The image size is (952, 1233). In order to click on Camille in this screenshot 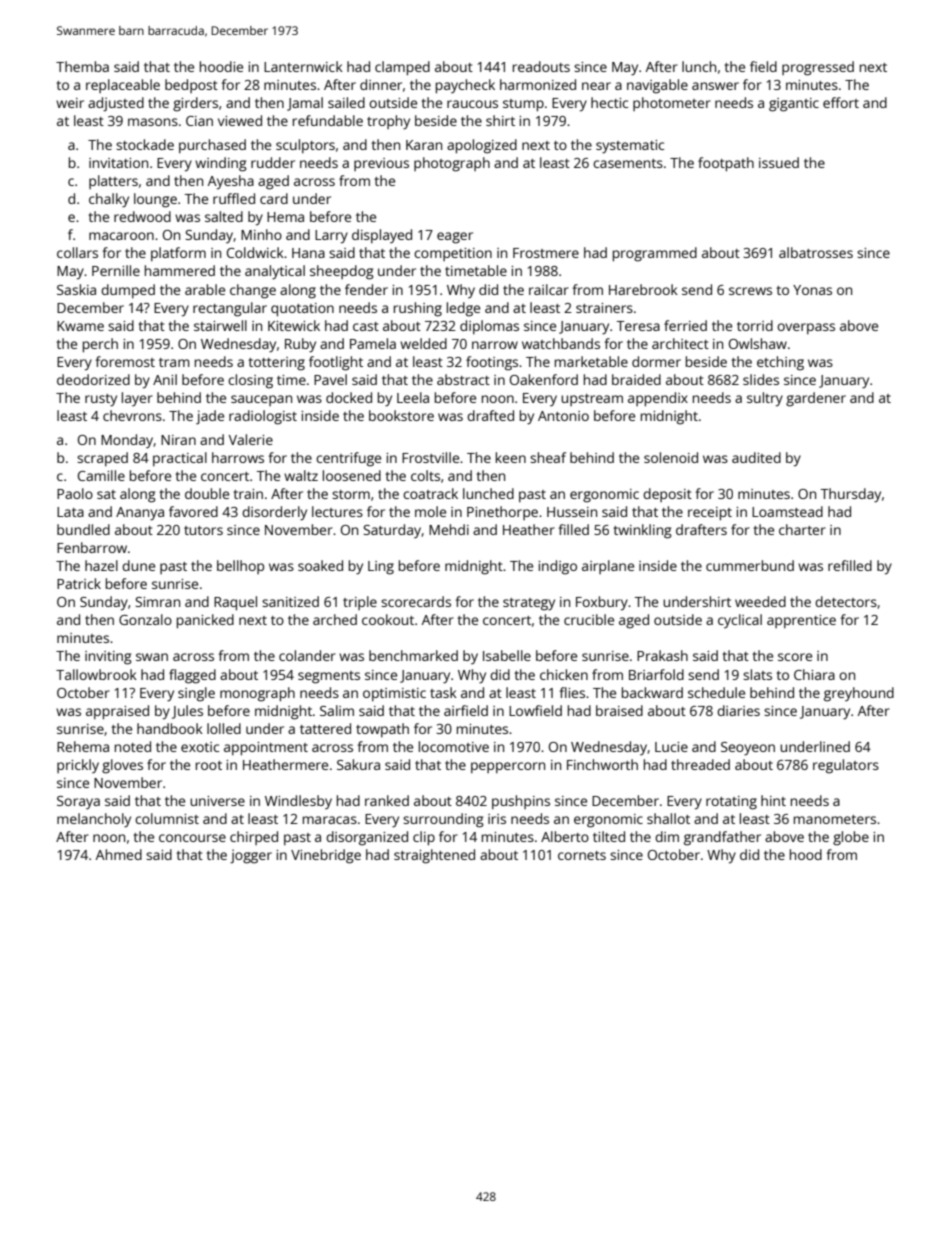, I will do `click(101, 475)`.
